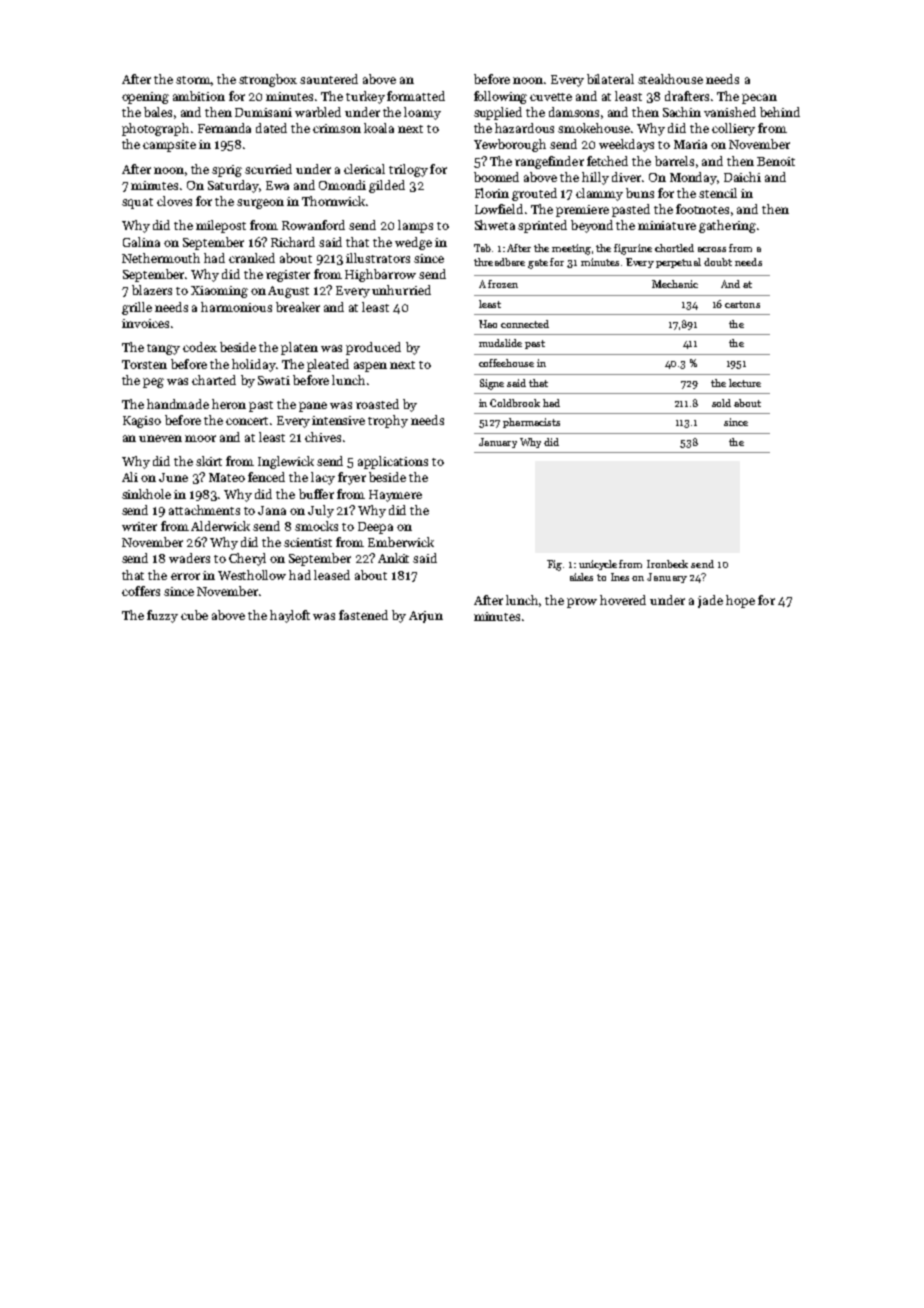 This page has width=924, height=1308. Describe the element at coordinates (209, 461) in the page. I see `skirt` at that location.
